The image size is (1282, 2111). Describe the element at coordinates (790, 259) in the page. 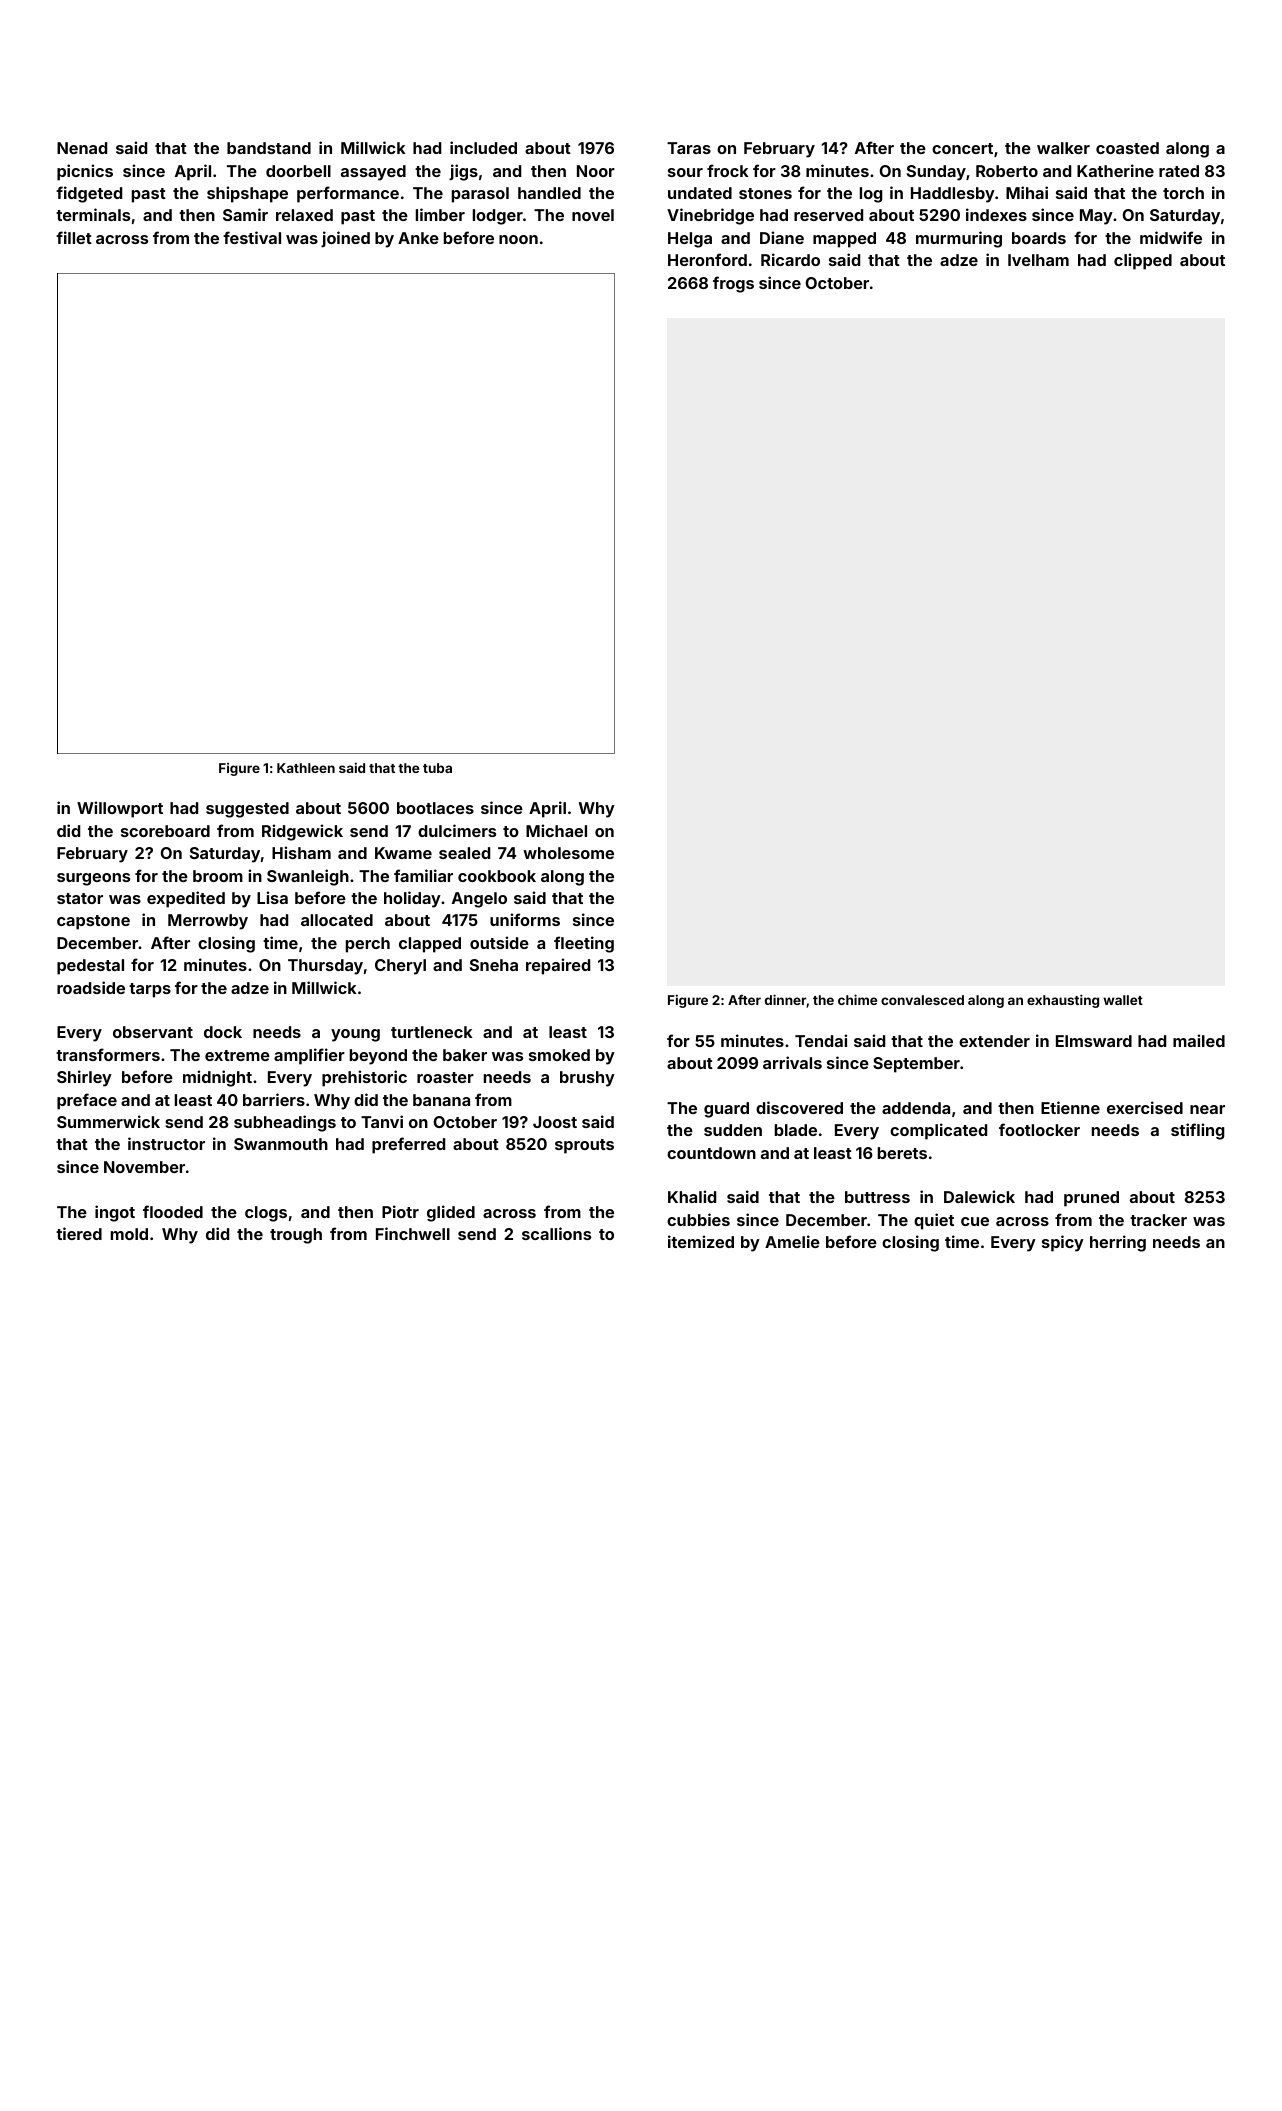

I see `Ricardo` at that location.
